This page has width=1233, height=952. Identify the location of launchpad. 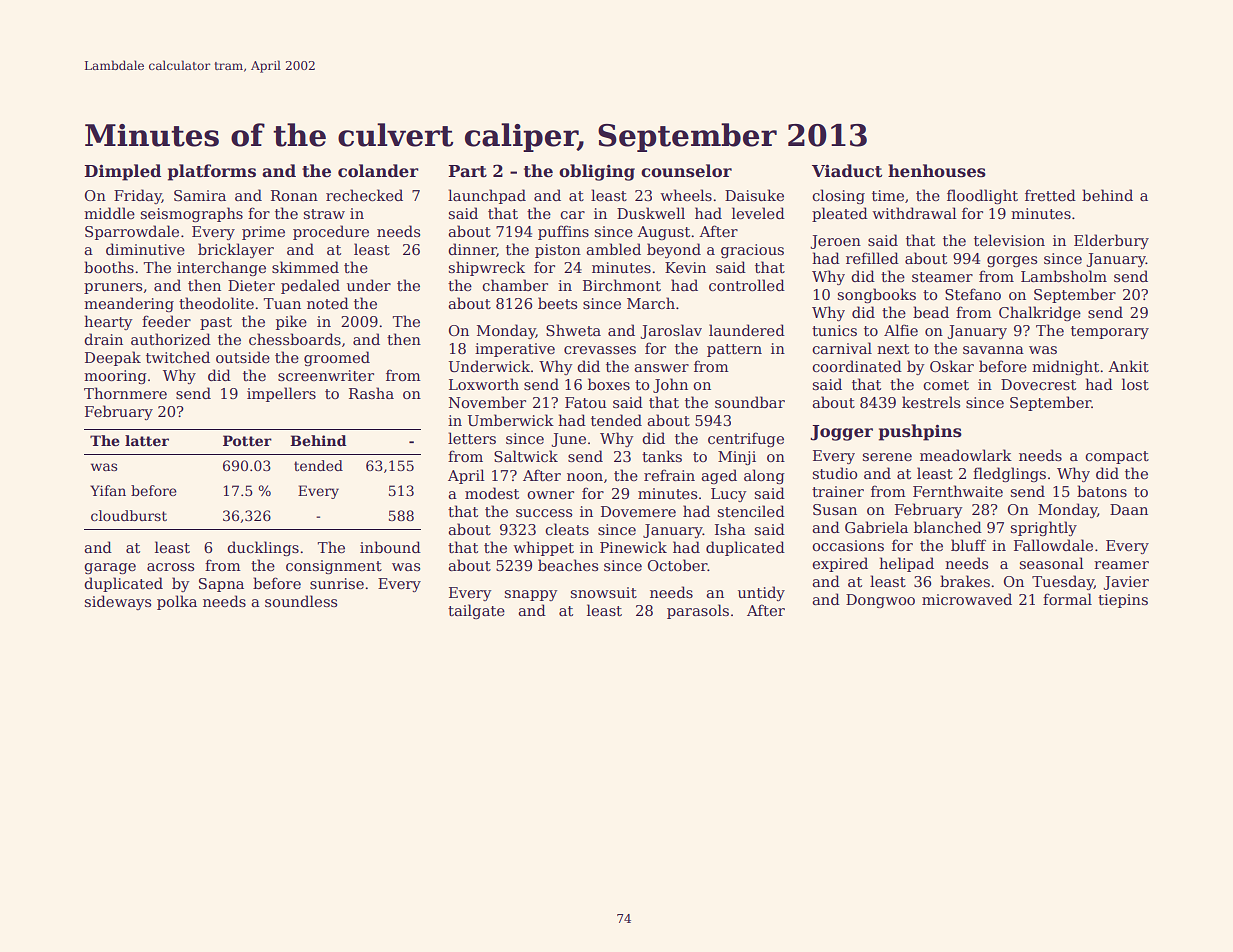
(487, 196).
